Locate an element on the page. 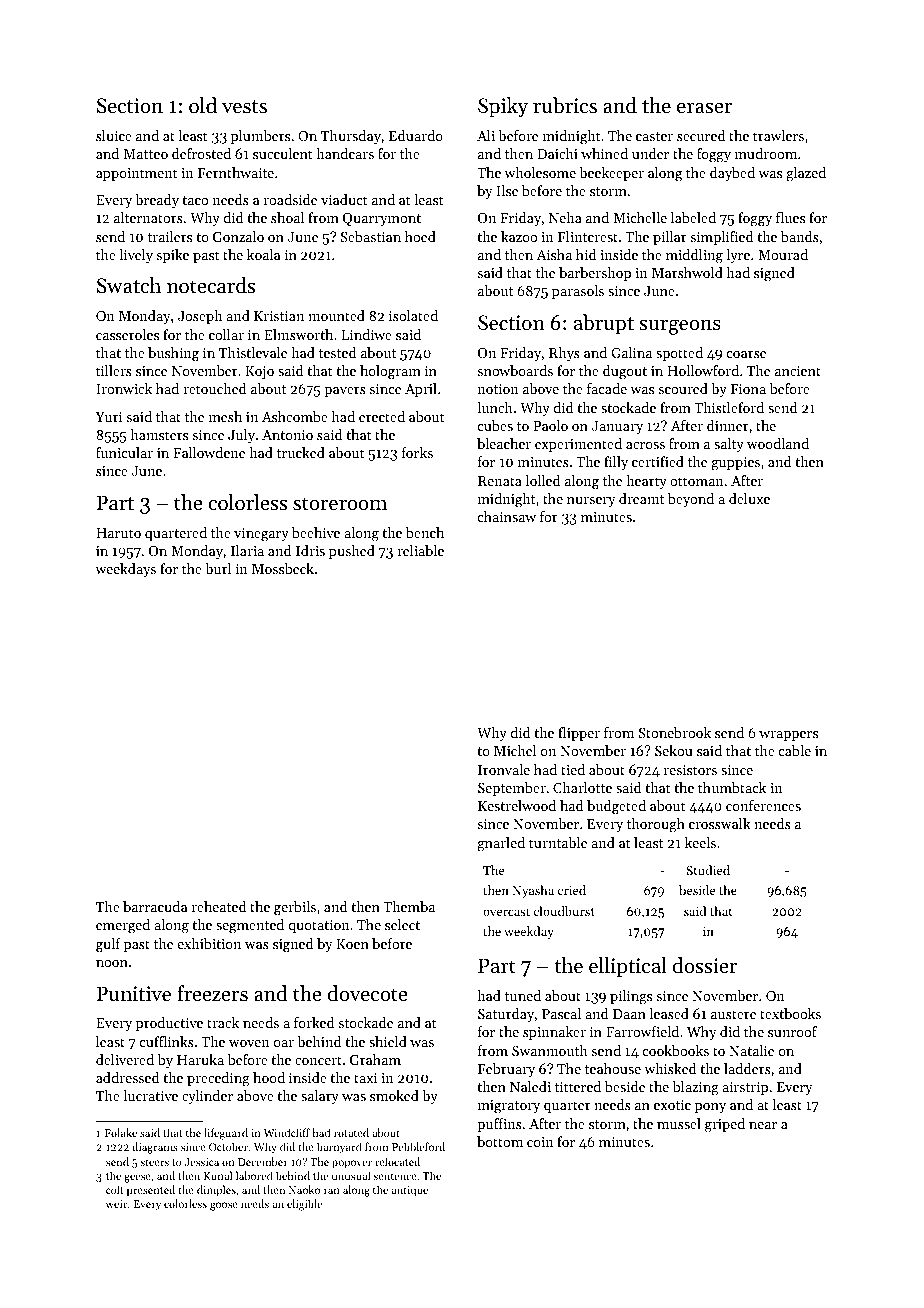 This image has width=924, height=1308. flipper is located at coordinates (579, 734).
